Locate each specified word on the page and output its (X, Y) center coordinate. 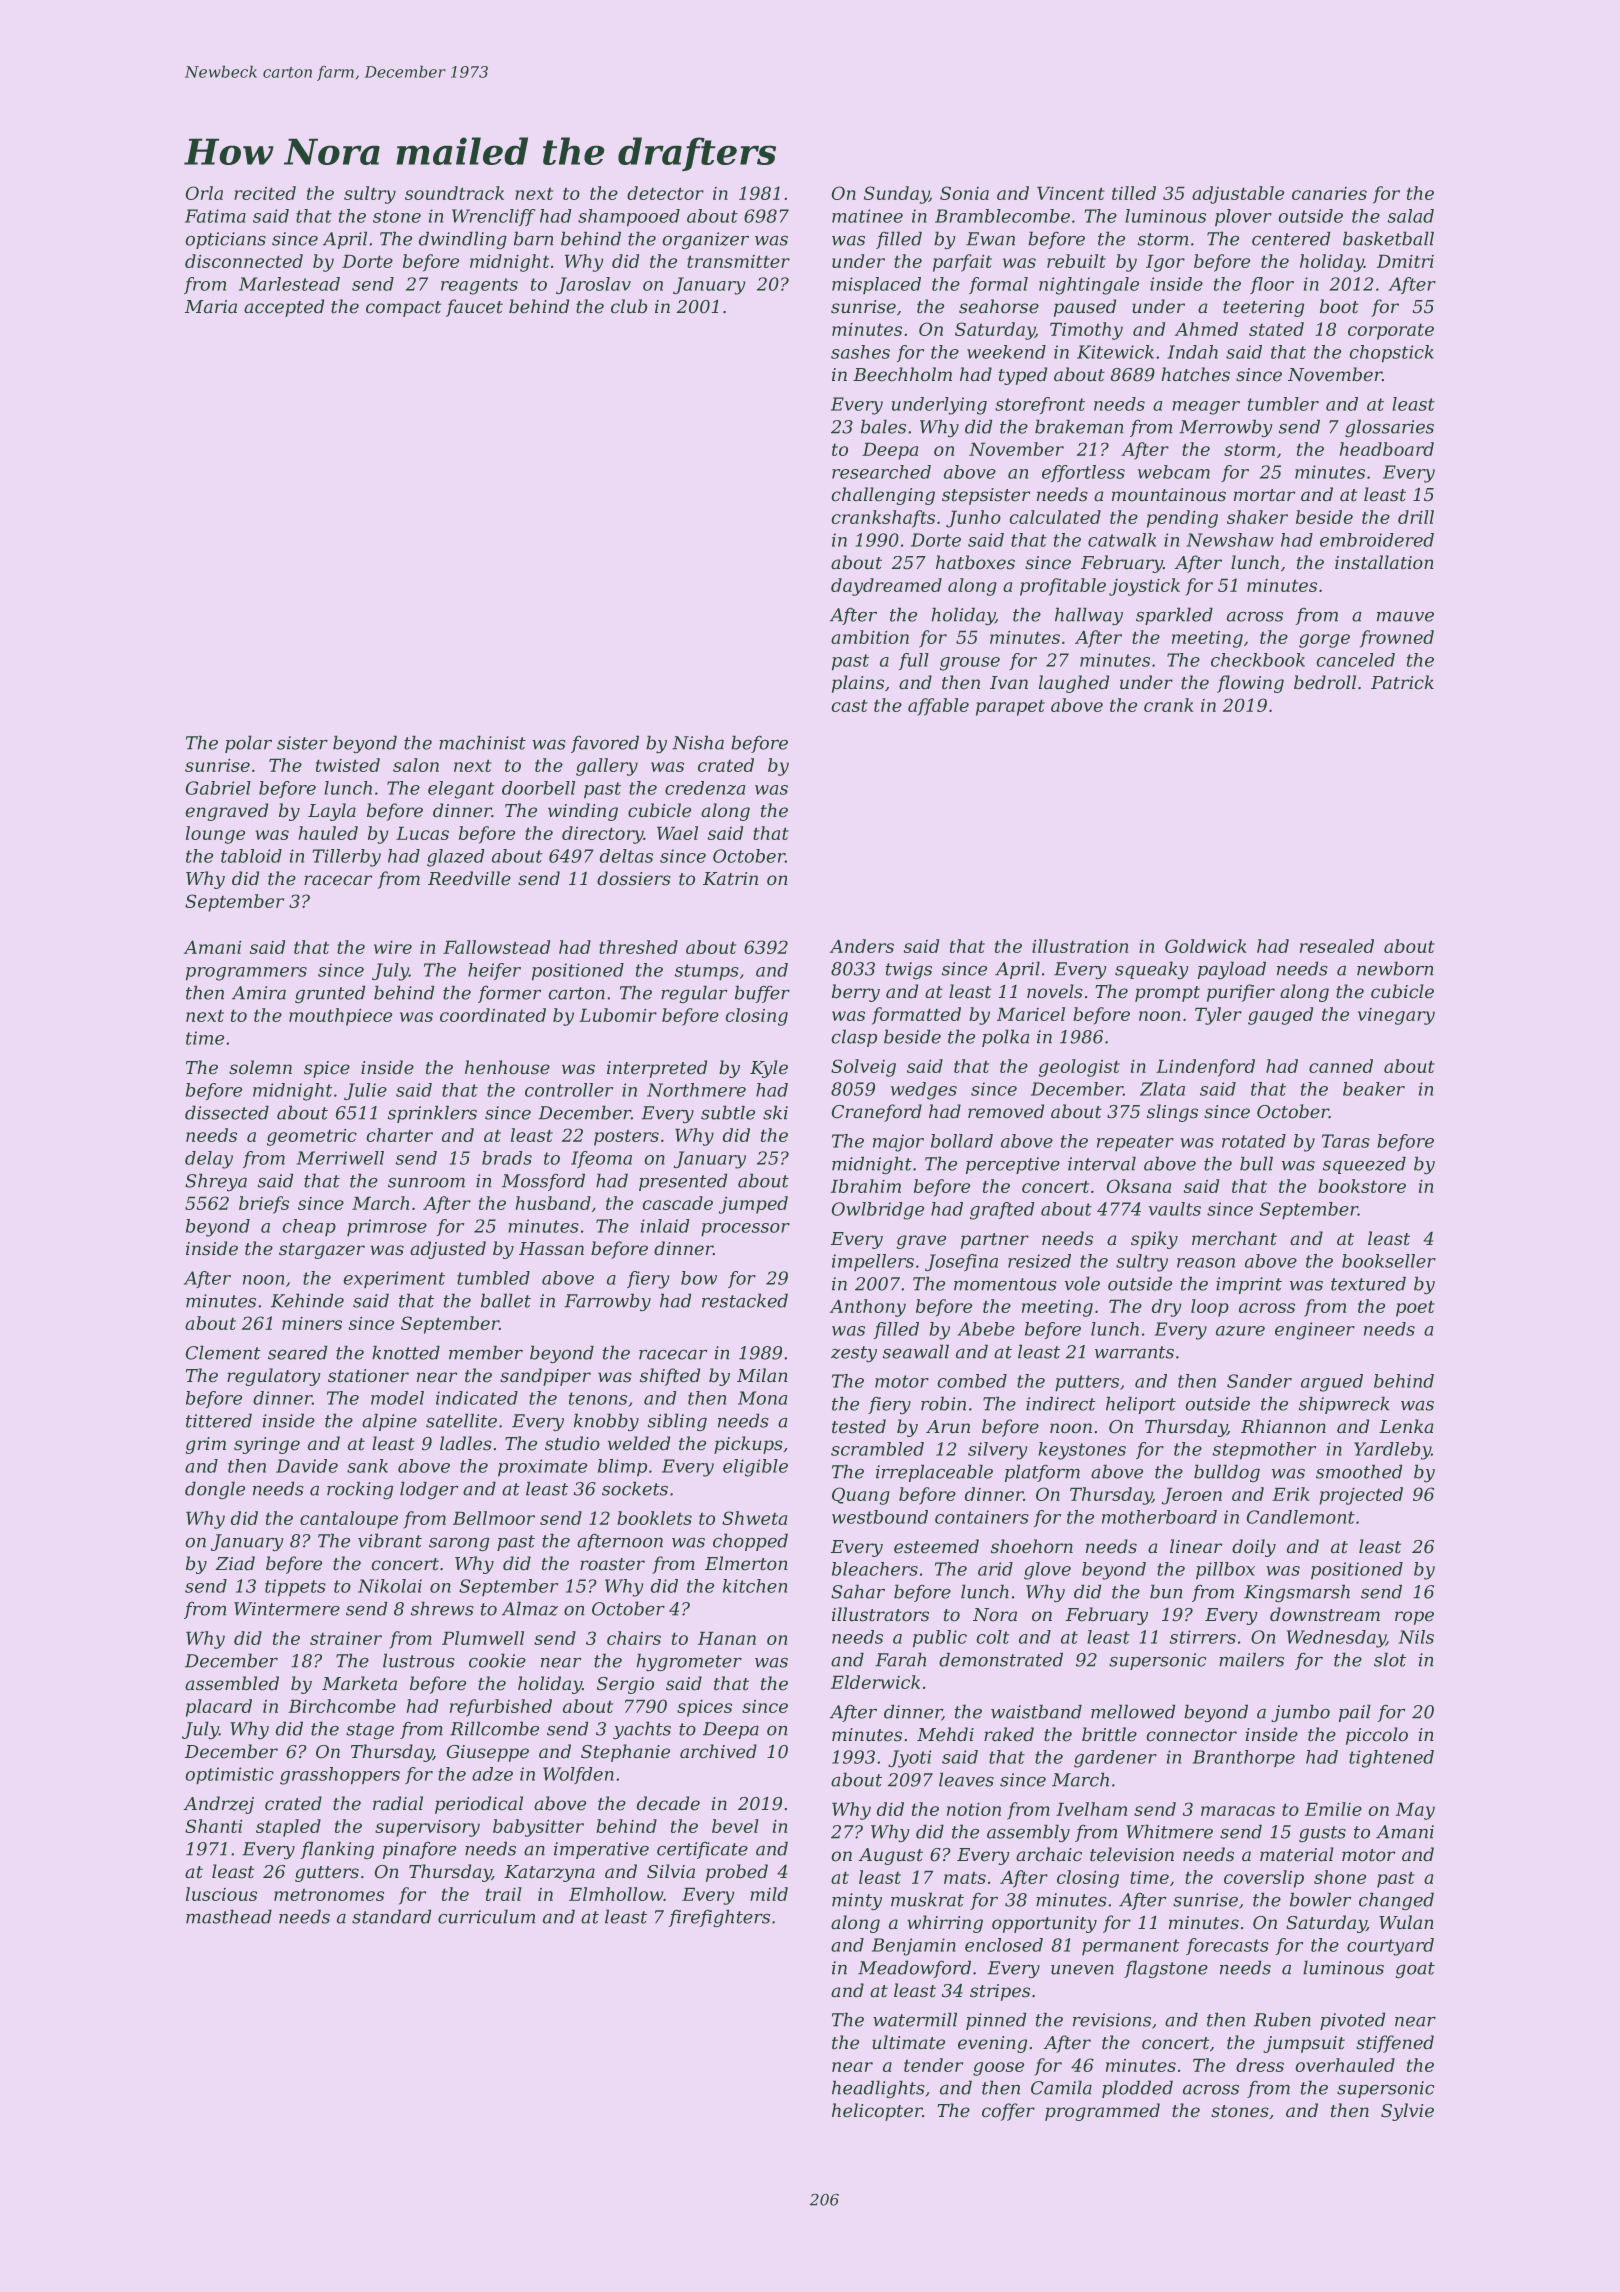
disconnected (244, 261)
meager (1206, 408)
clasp (854, 1038)
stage (370, 1731)
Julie (365, 1092)
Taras (1346, 1141)
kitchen (755, 1586)
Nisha (698, 742)
